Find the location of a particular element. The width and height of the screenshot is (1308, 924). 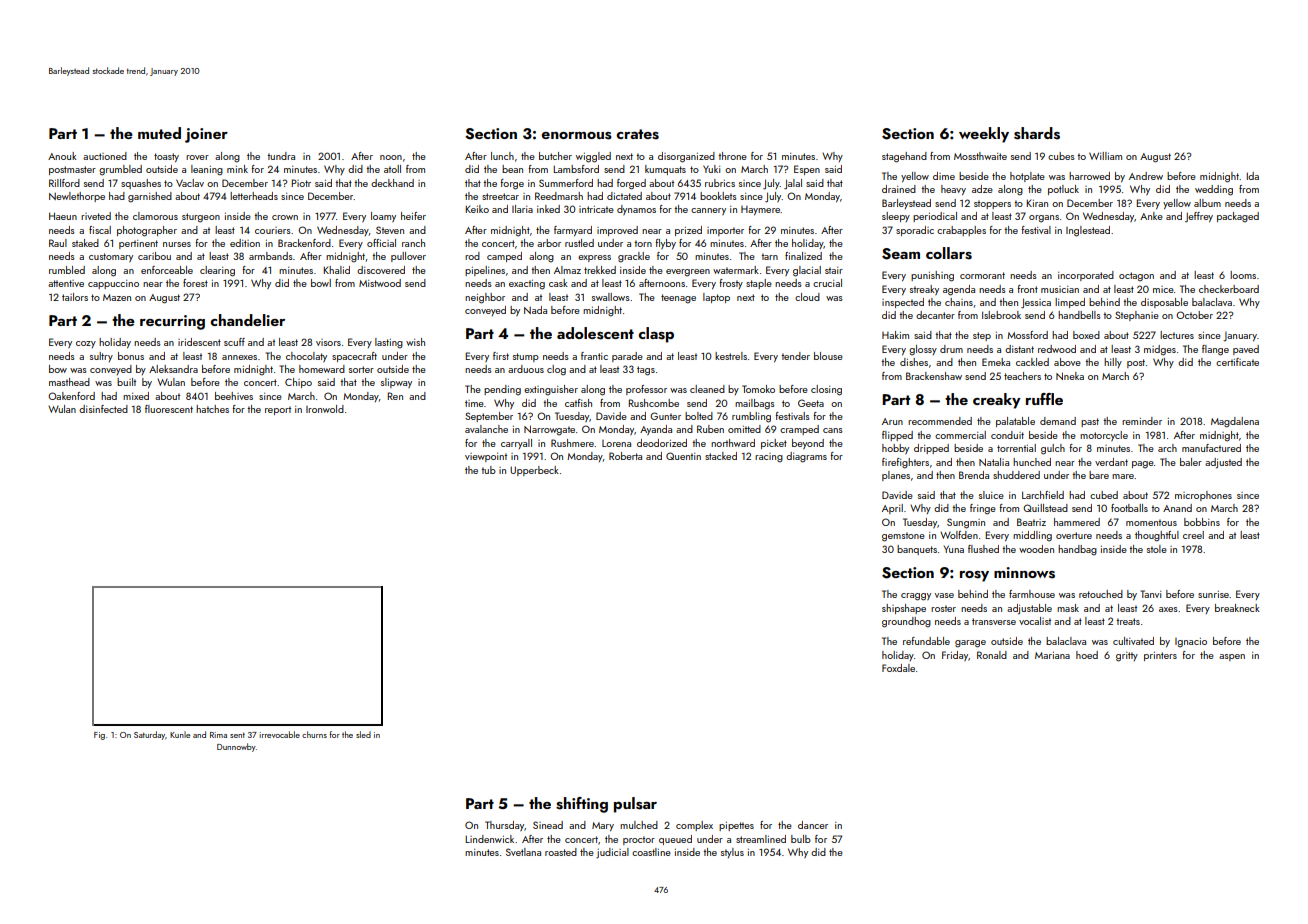

Sinead is located at coordinates (548, 825).
